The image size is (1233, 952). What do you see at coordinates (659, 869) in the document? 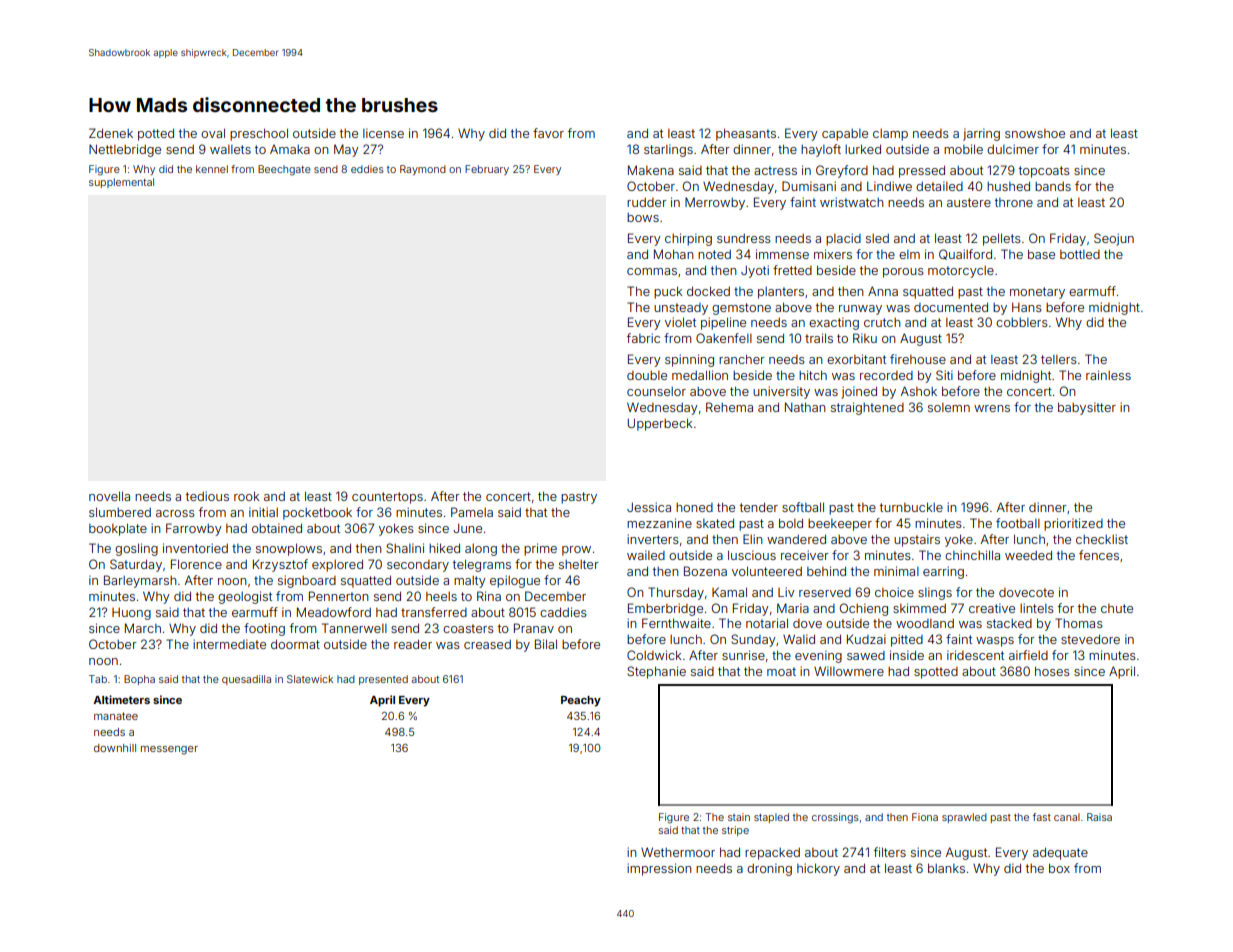
I see `impression` at bounding box center [659, 869].
